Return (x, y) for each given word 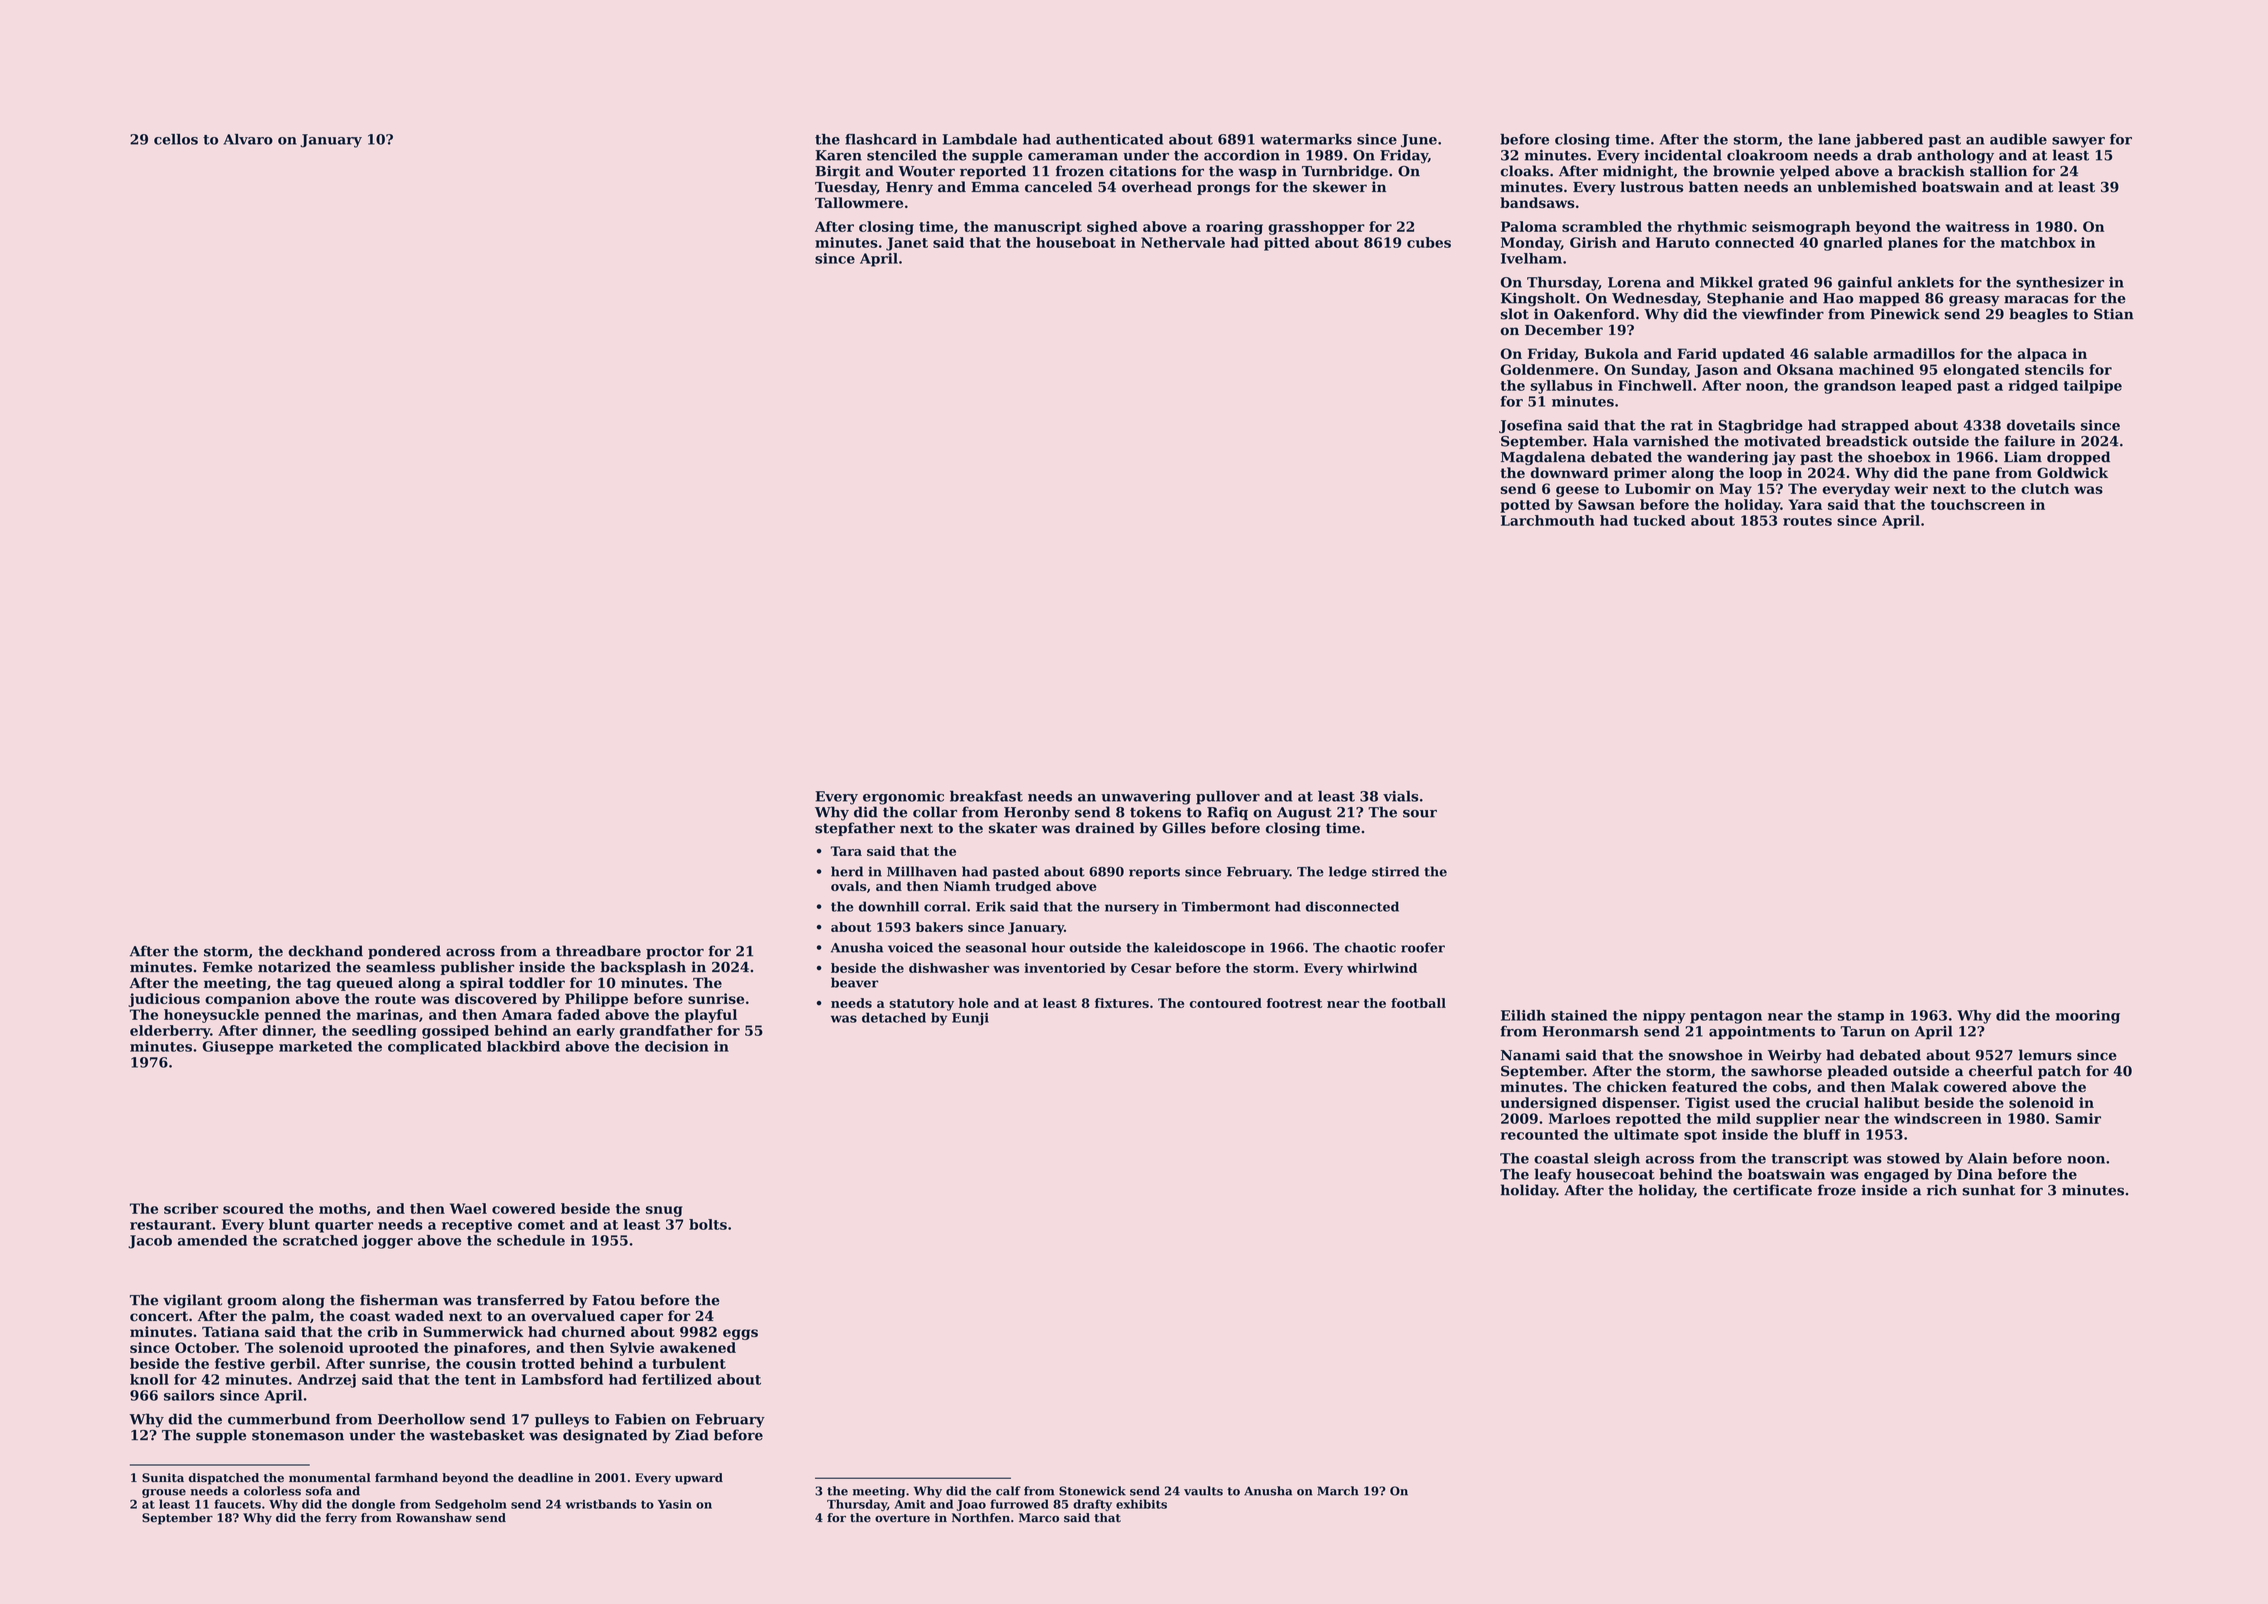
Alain (1987, 1158)
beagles (2038, 315)
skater (1013, 828)
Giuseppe (238, 1048)
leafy (1553, 1175)
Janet (907, 244)
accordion (1242, 155)
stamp (1861, 1017)
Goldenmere (1547, 369)
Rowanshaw (434, 1518)
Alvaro (248, 139)
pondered (404, 952)
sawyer (2078, 142)
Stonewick (1092, 1491)
